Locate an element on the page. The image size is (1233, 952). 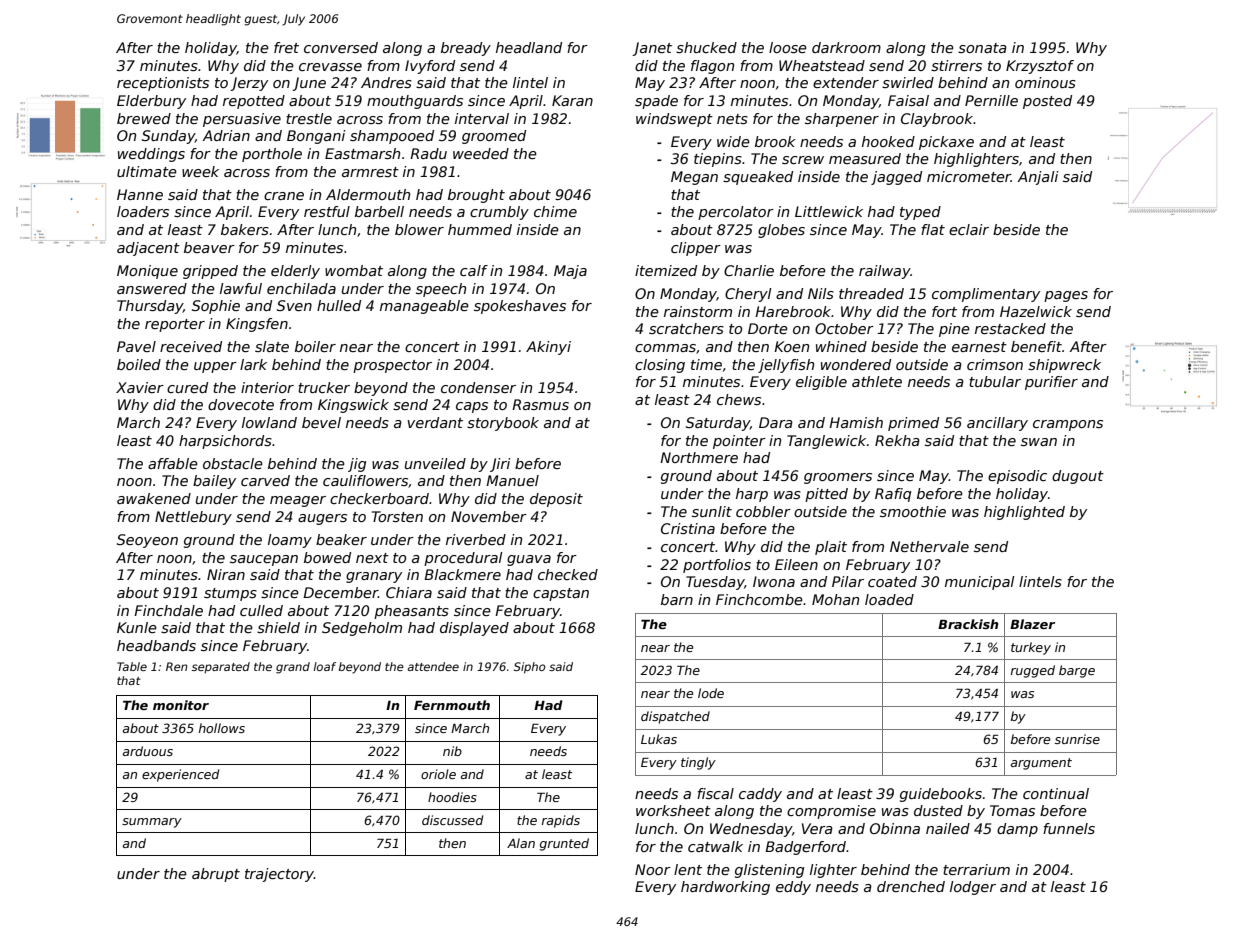
posted is located at coordinates (1047, 102).
